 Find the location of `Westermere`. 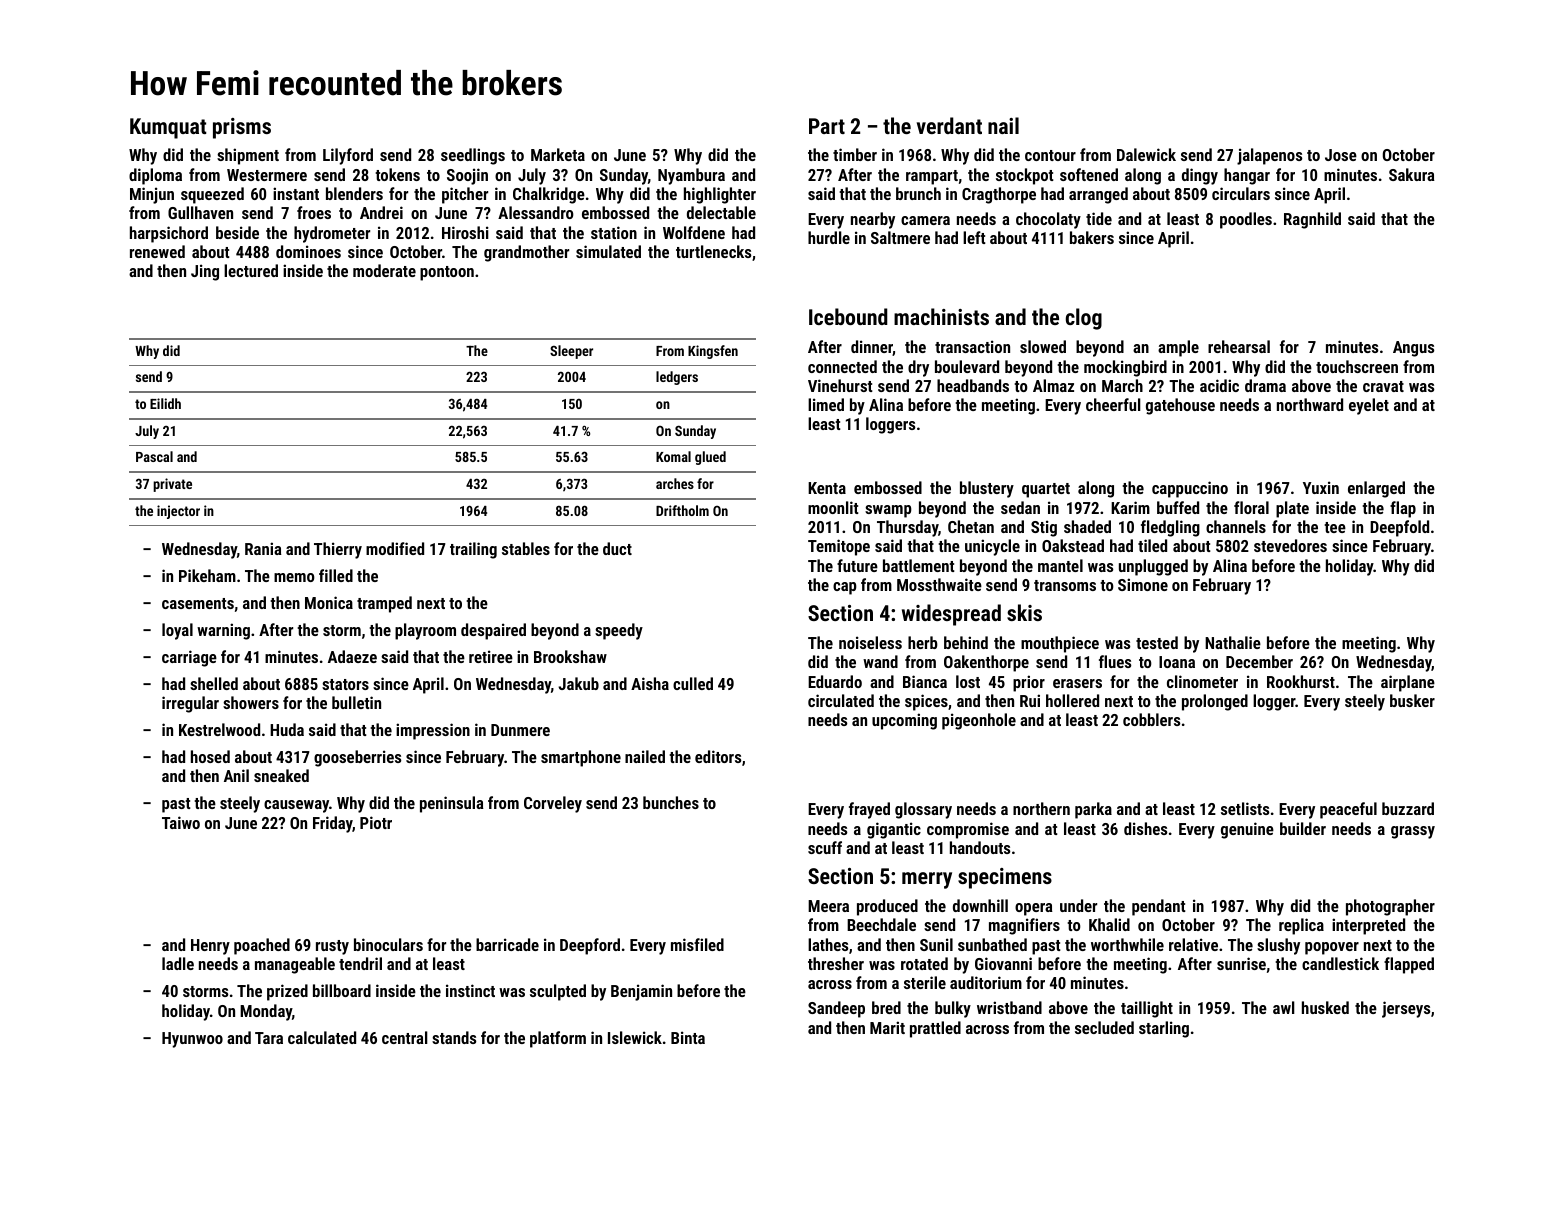

Westermere is located at coordinates (267, 175).
